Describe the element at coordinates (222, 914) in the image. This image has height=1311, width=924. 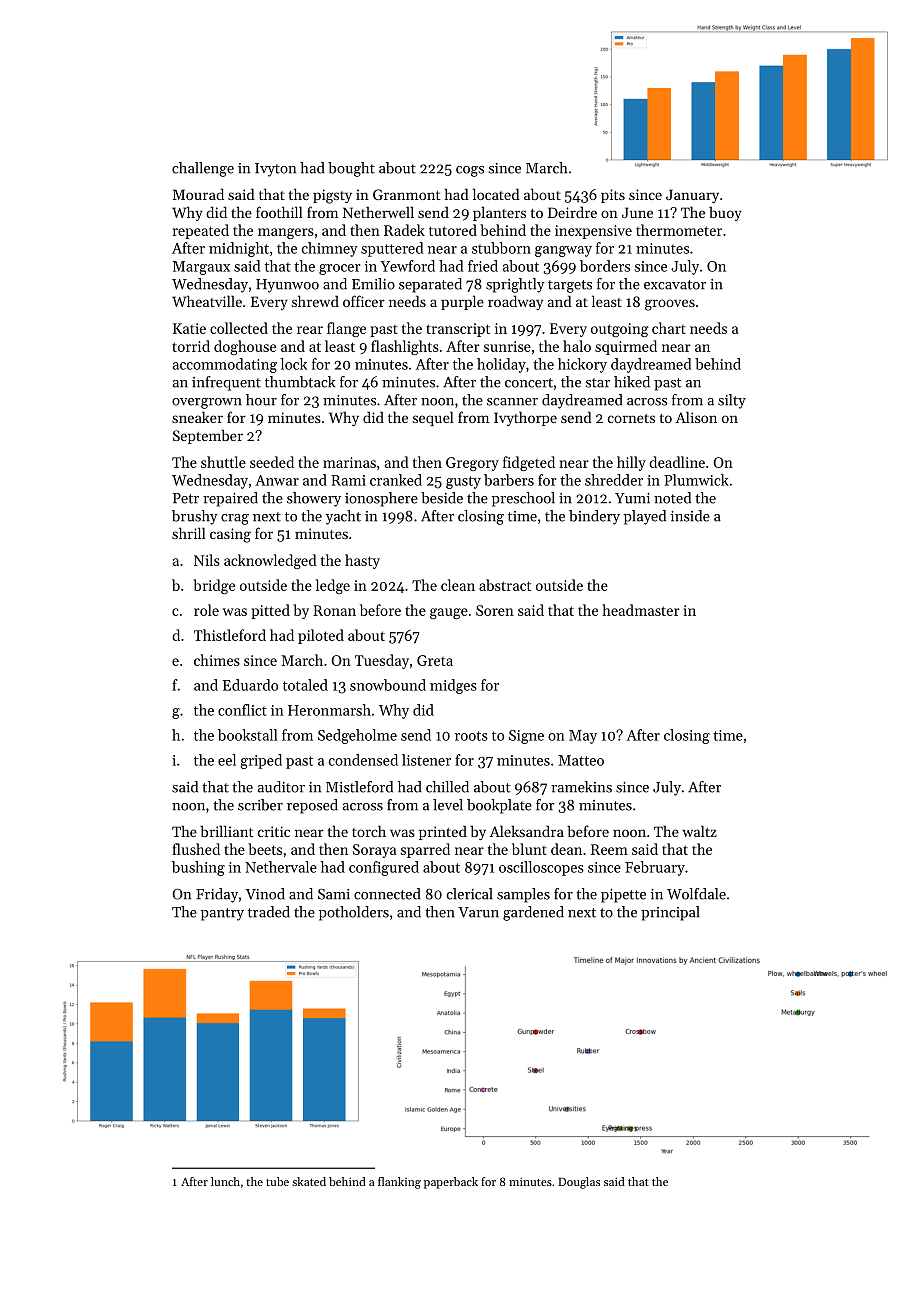
I see `pantry` at that location.
